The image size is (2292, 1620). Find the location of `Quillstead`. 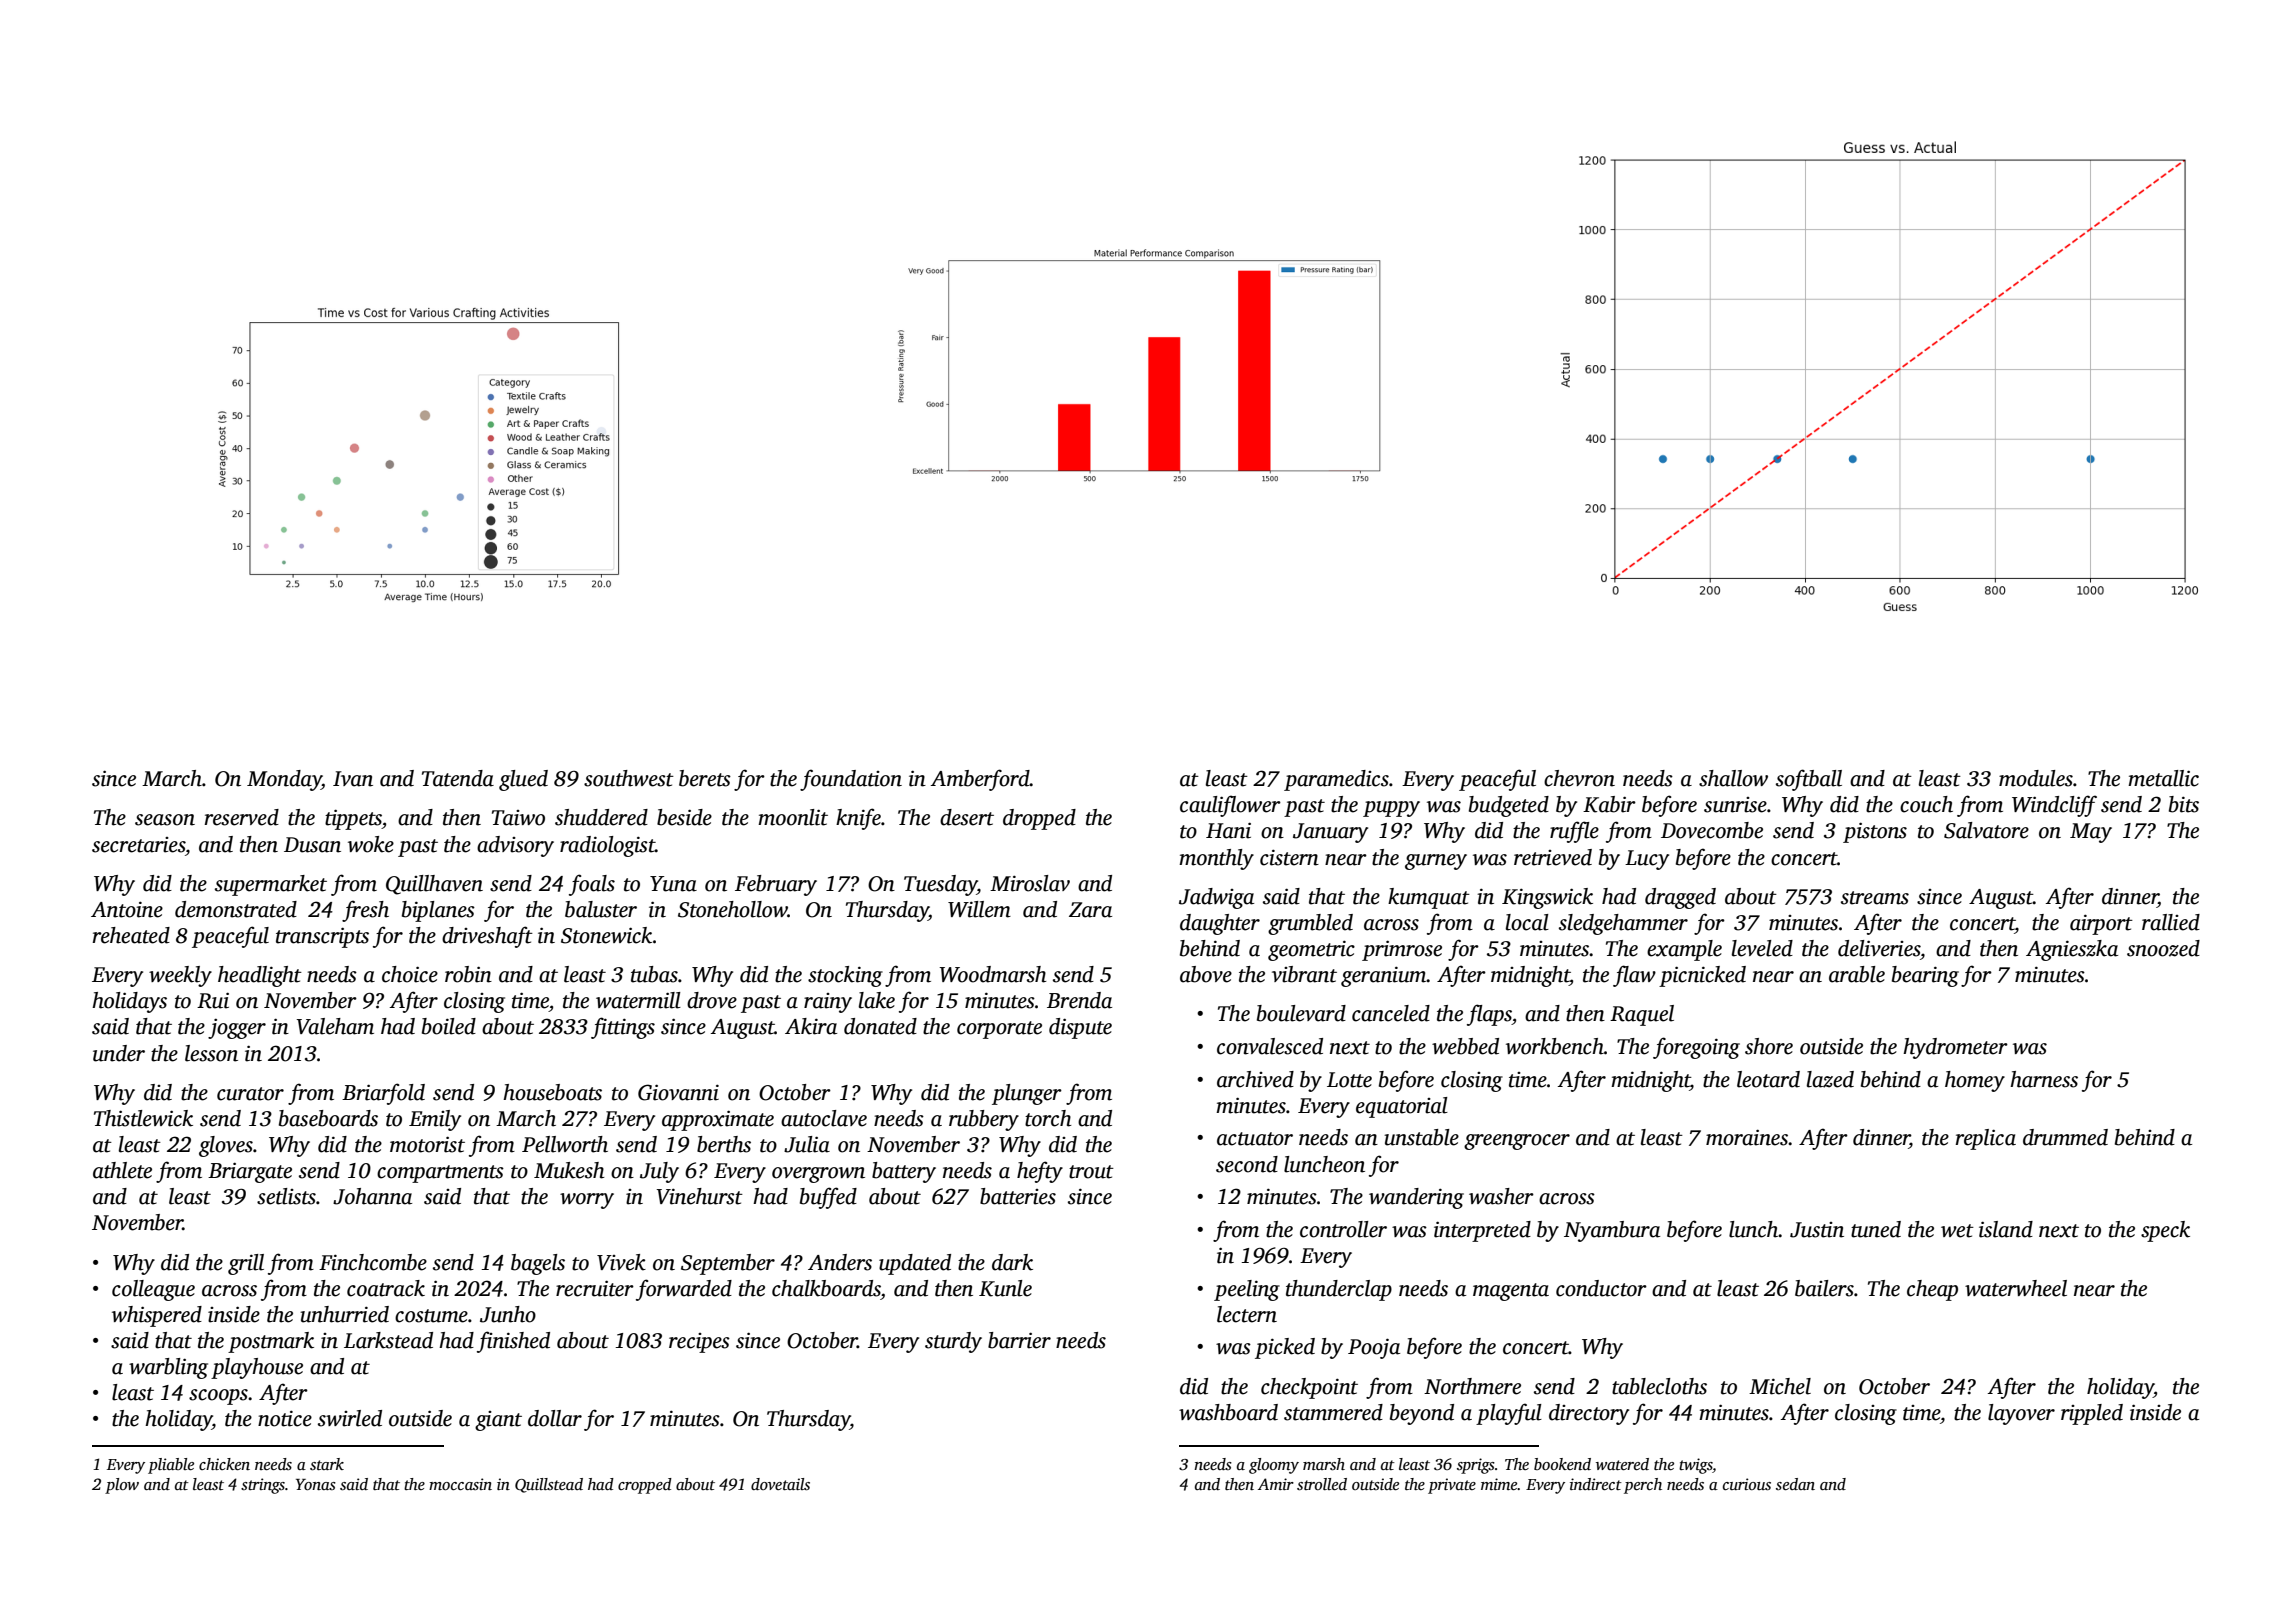

Quillstead is located at coordinates (549, 1485).
